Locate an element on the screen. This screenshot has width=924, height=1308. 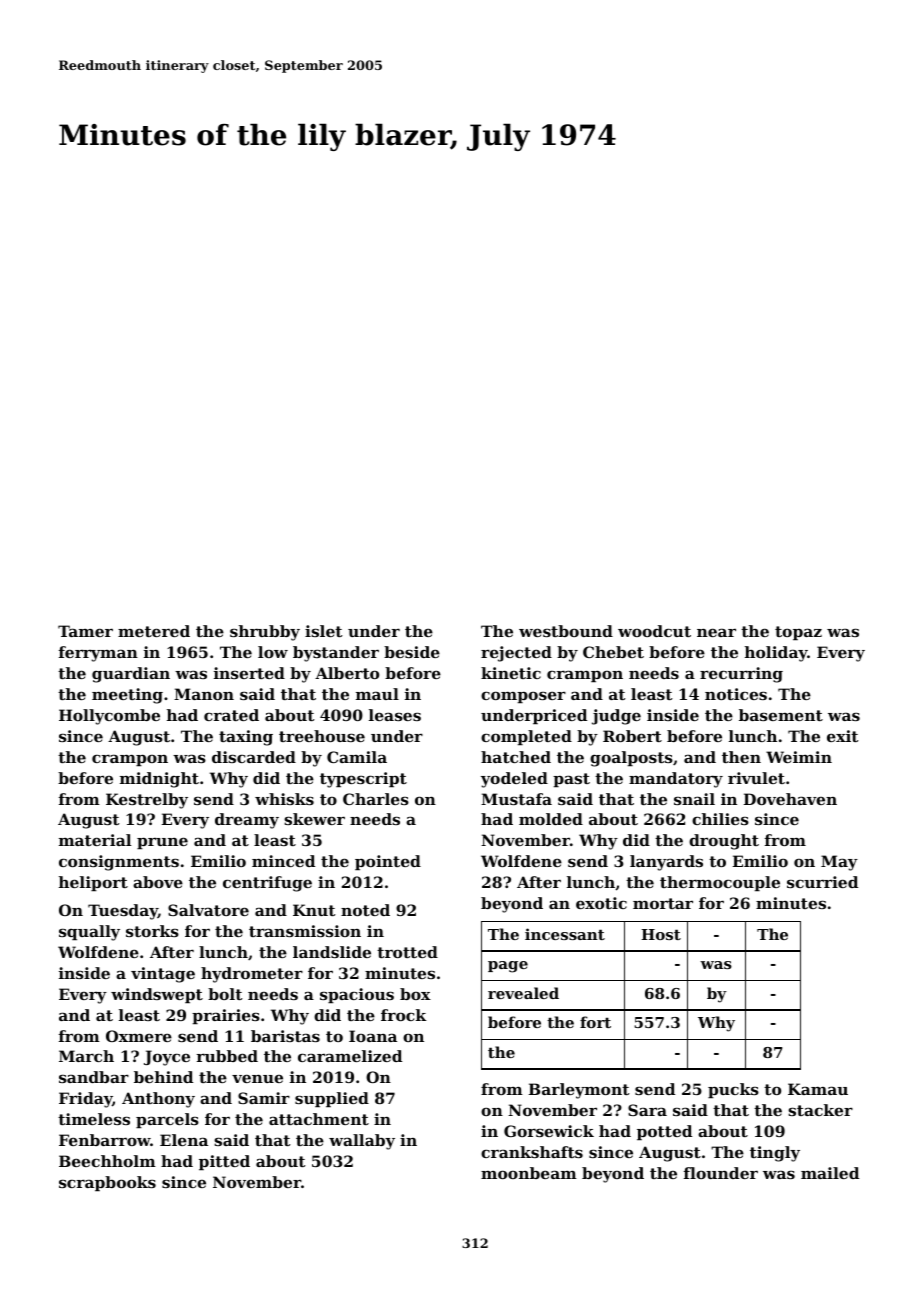
material is located at coordinates (95, 840).
